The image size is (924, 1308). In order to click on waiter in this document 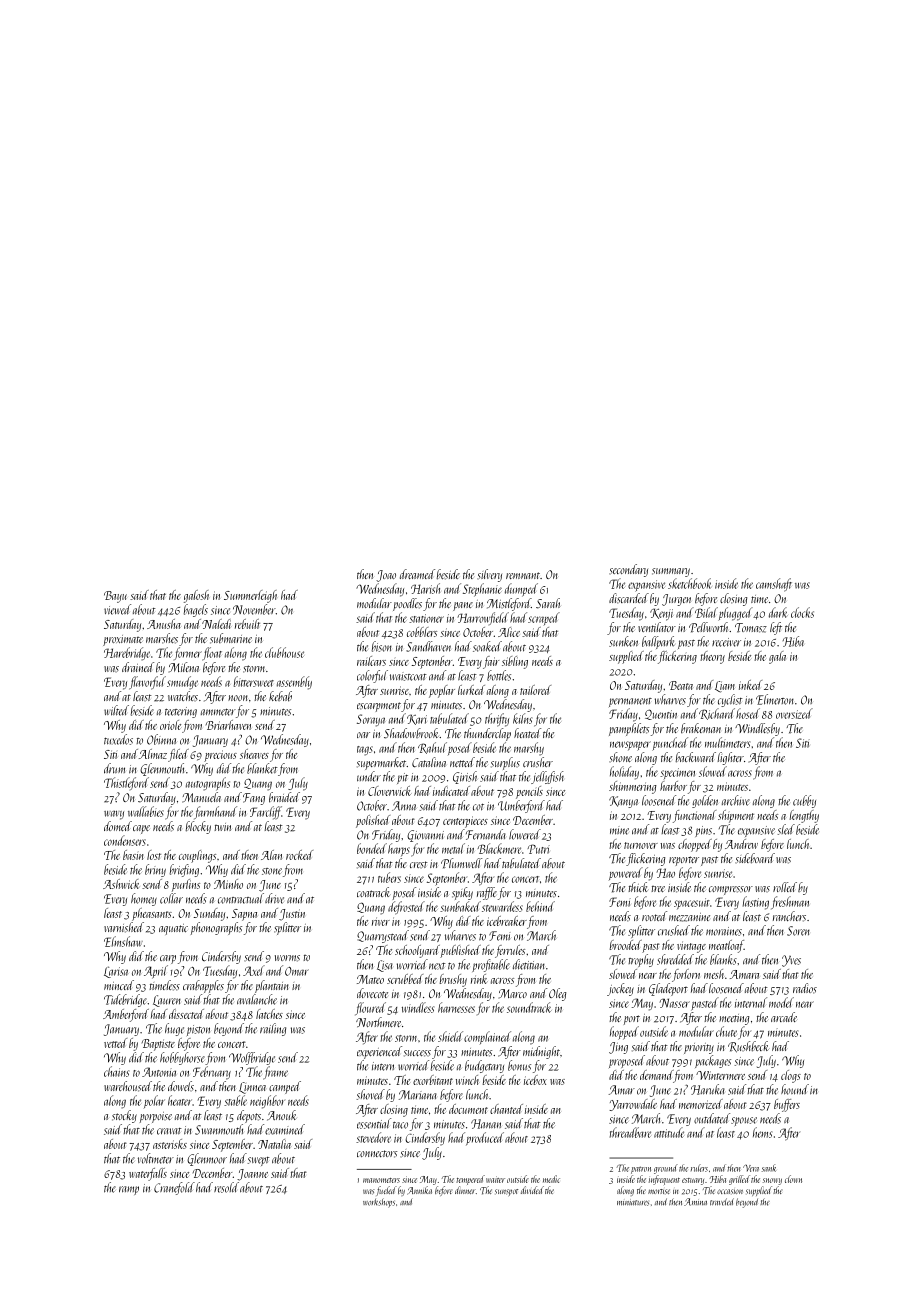, I will do `click(495, 1179)`.
